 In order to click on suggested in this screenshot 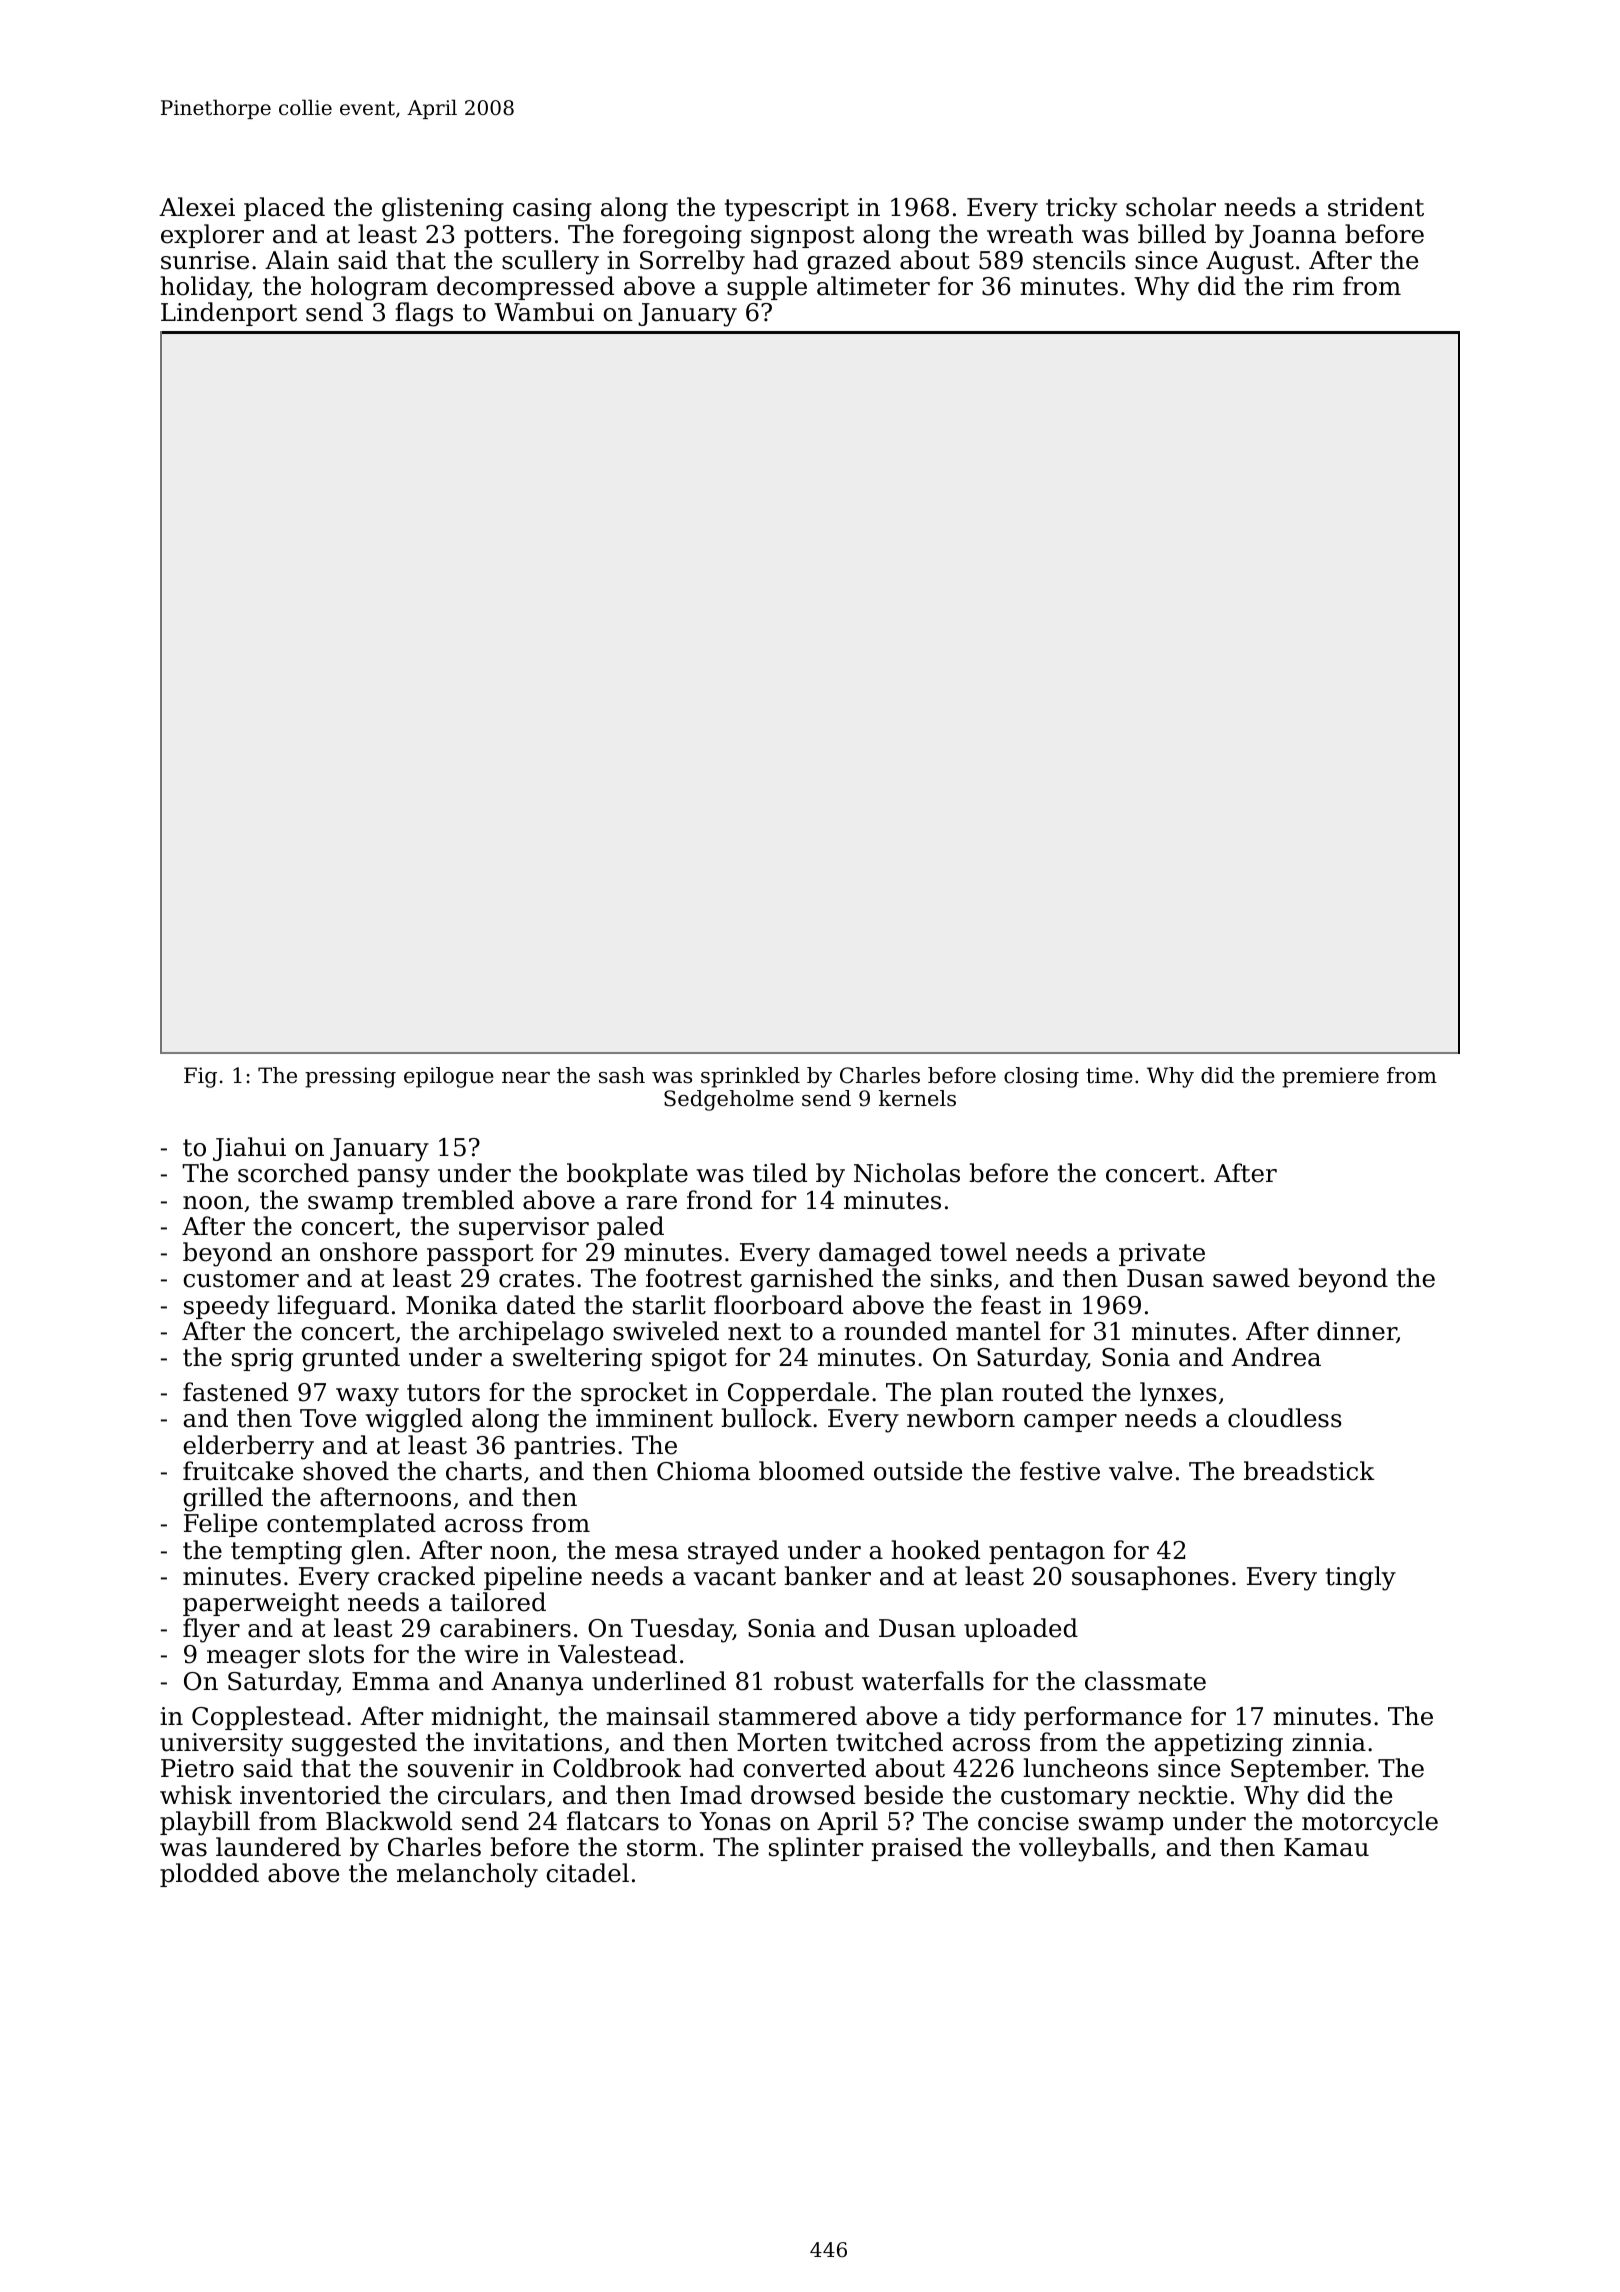, I will do `click(354, 1744)`.
